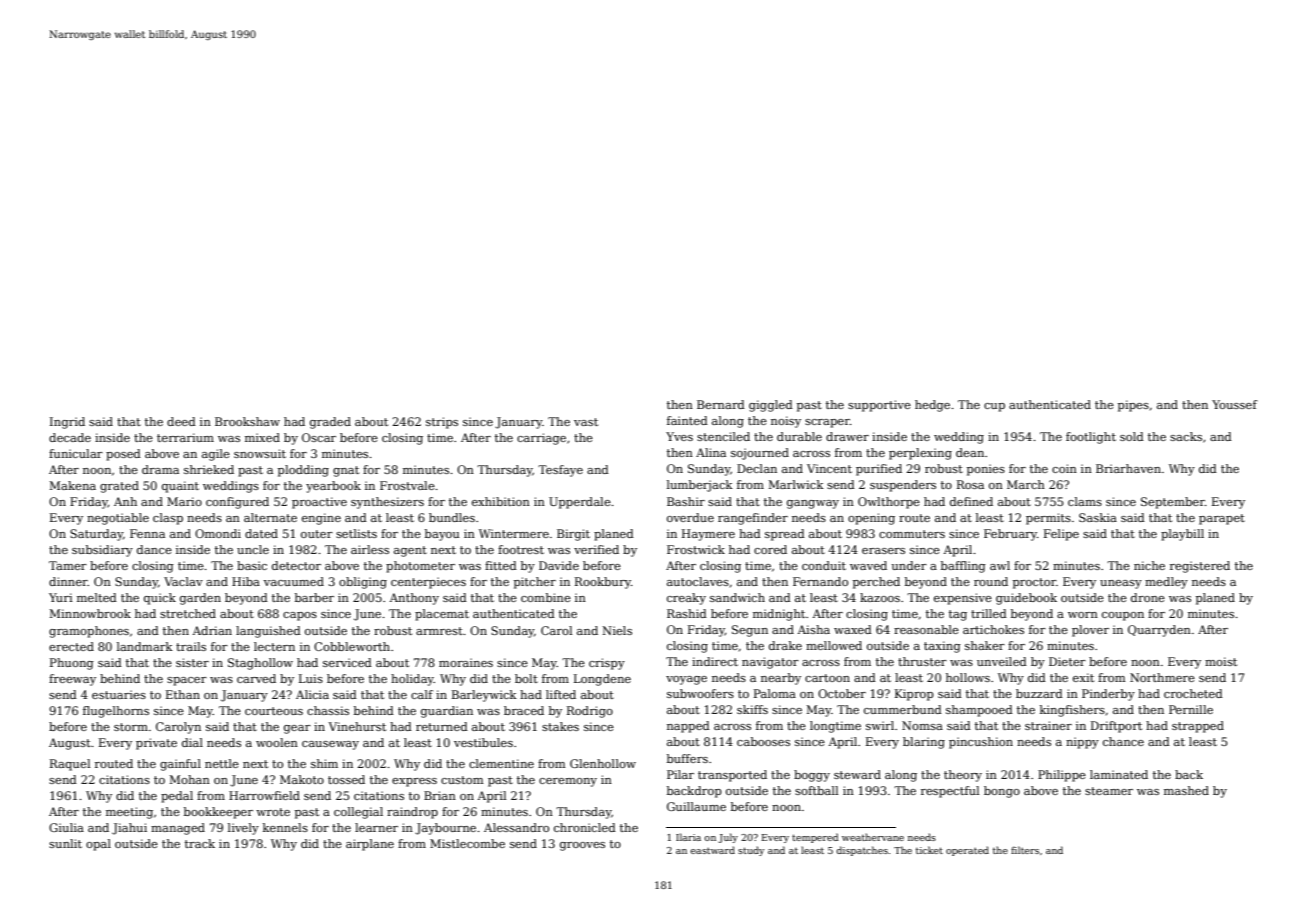 Image resolution: width=1308 pixels, height=924 pixels. What do you see at coordinates (721, 404) in the document?
I see `Bernard` at bounding box center [721, 404].
